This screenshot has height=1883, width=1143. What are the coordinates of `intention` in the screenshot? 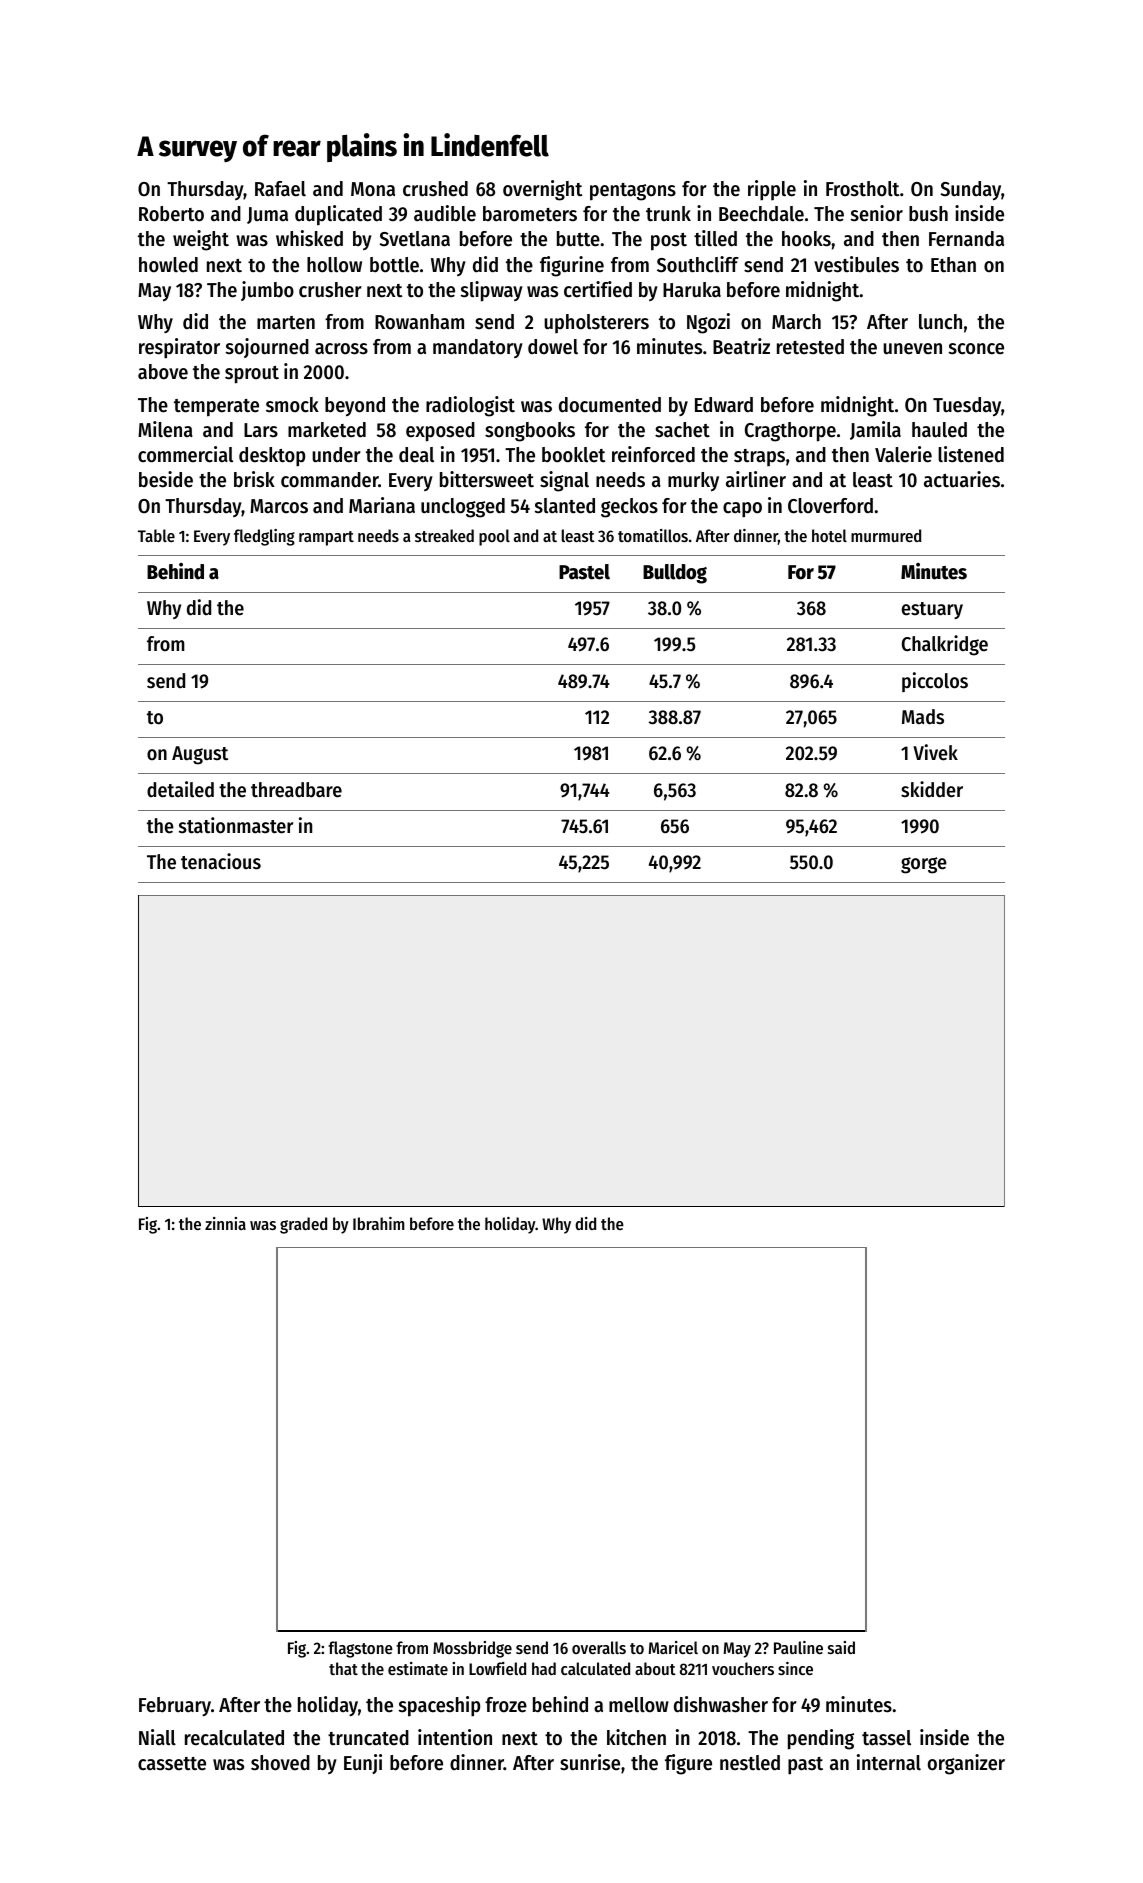 It's located at (455, 1737).
